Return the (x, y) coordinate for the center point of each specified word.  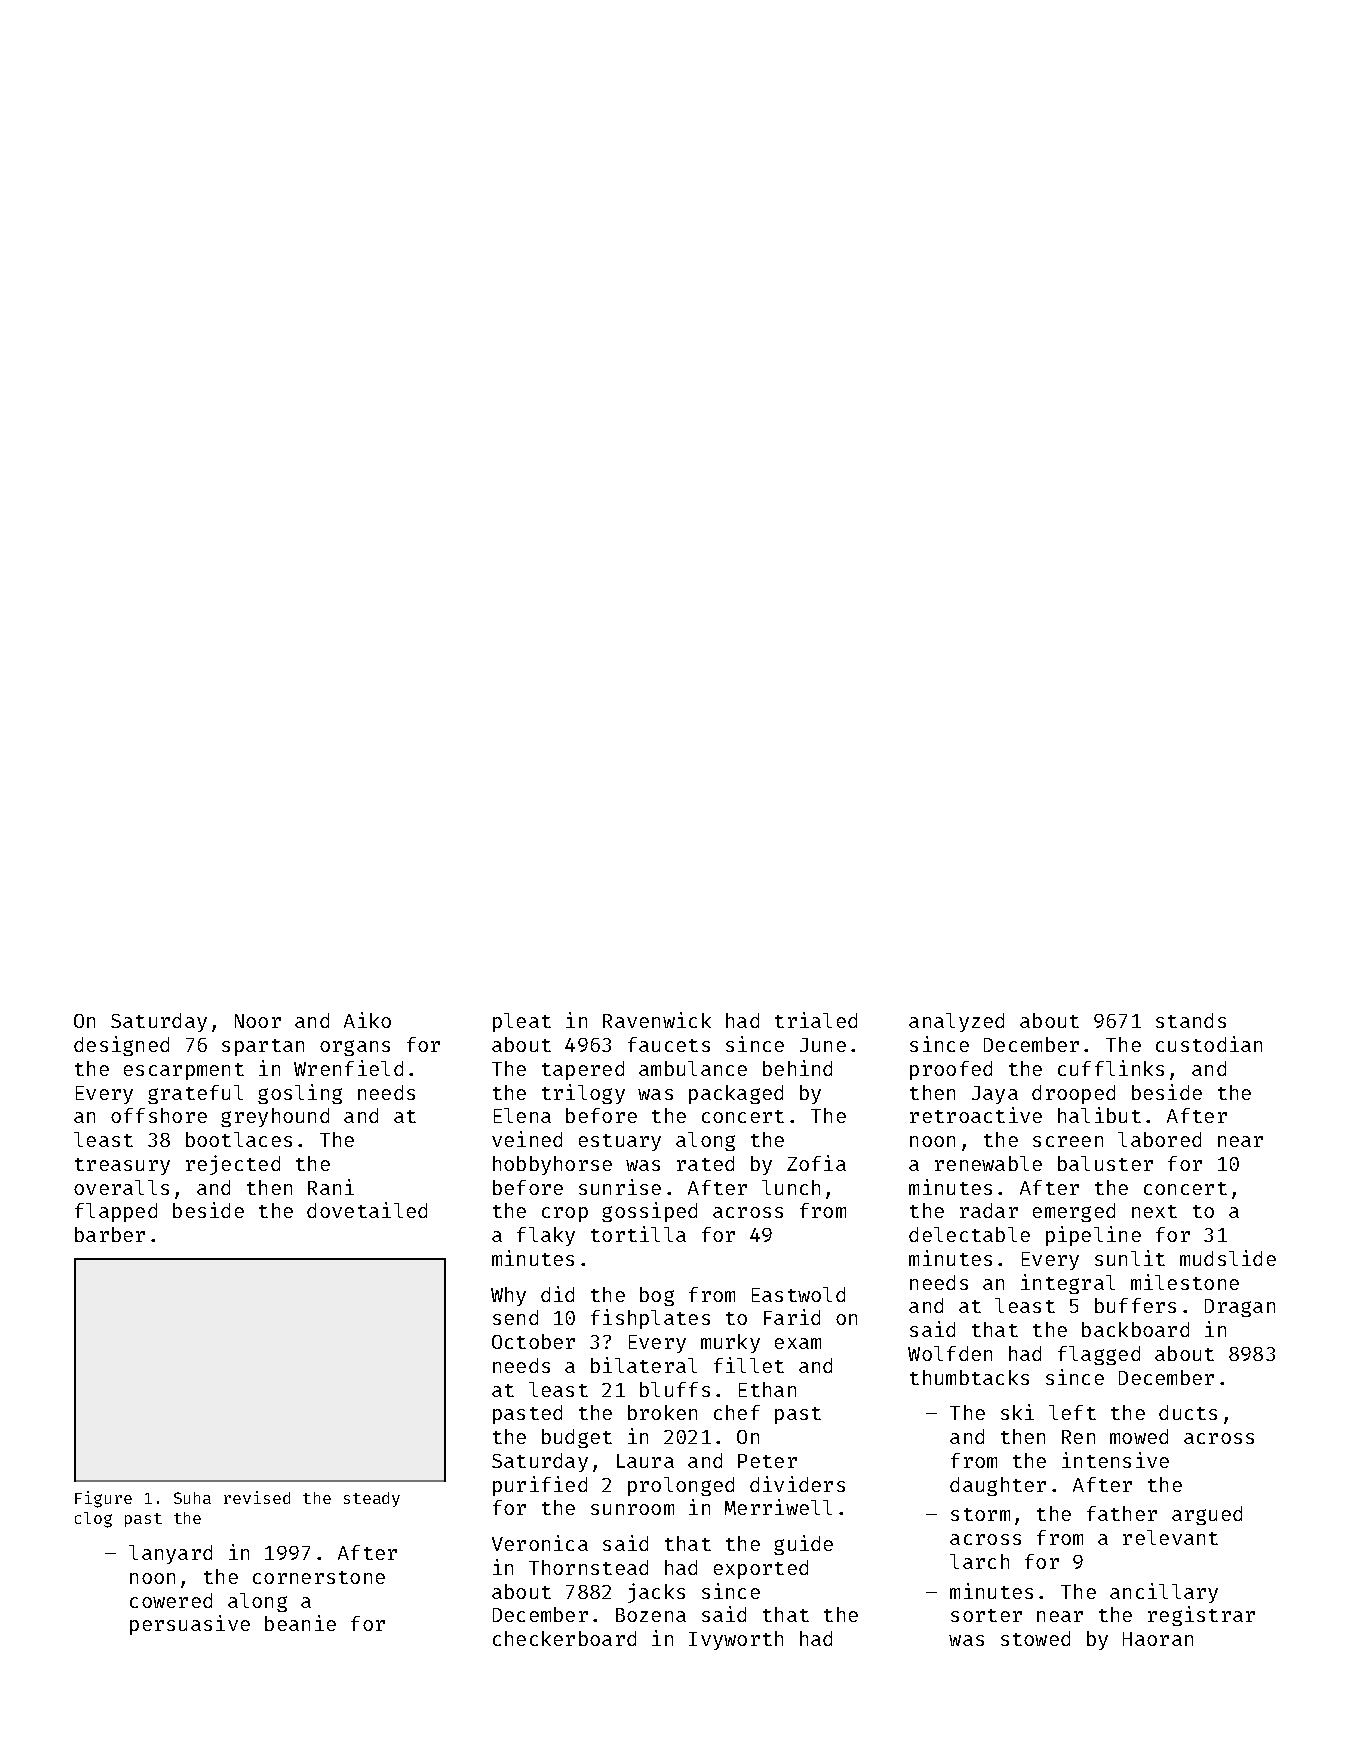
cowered (171, 1600)
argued (1207, 1515)
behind (797, 1068)
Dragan (1240, 1308)
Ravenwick (657, 1020)
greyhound (275, 1117)
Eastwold (798, 1294)
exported (761, 1569)
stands (1191, 1020)
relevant (1170, 1537)
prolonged (681, 1486)
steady (372, 1499)
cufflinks (1111, 1068)
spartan (263, 1047)
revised (257, 1497)
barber (110, 1234)
